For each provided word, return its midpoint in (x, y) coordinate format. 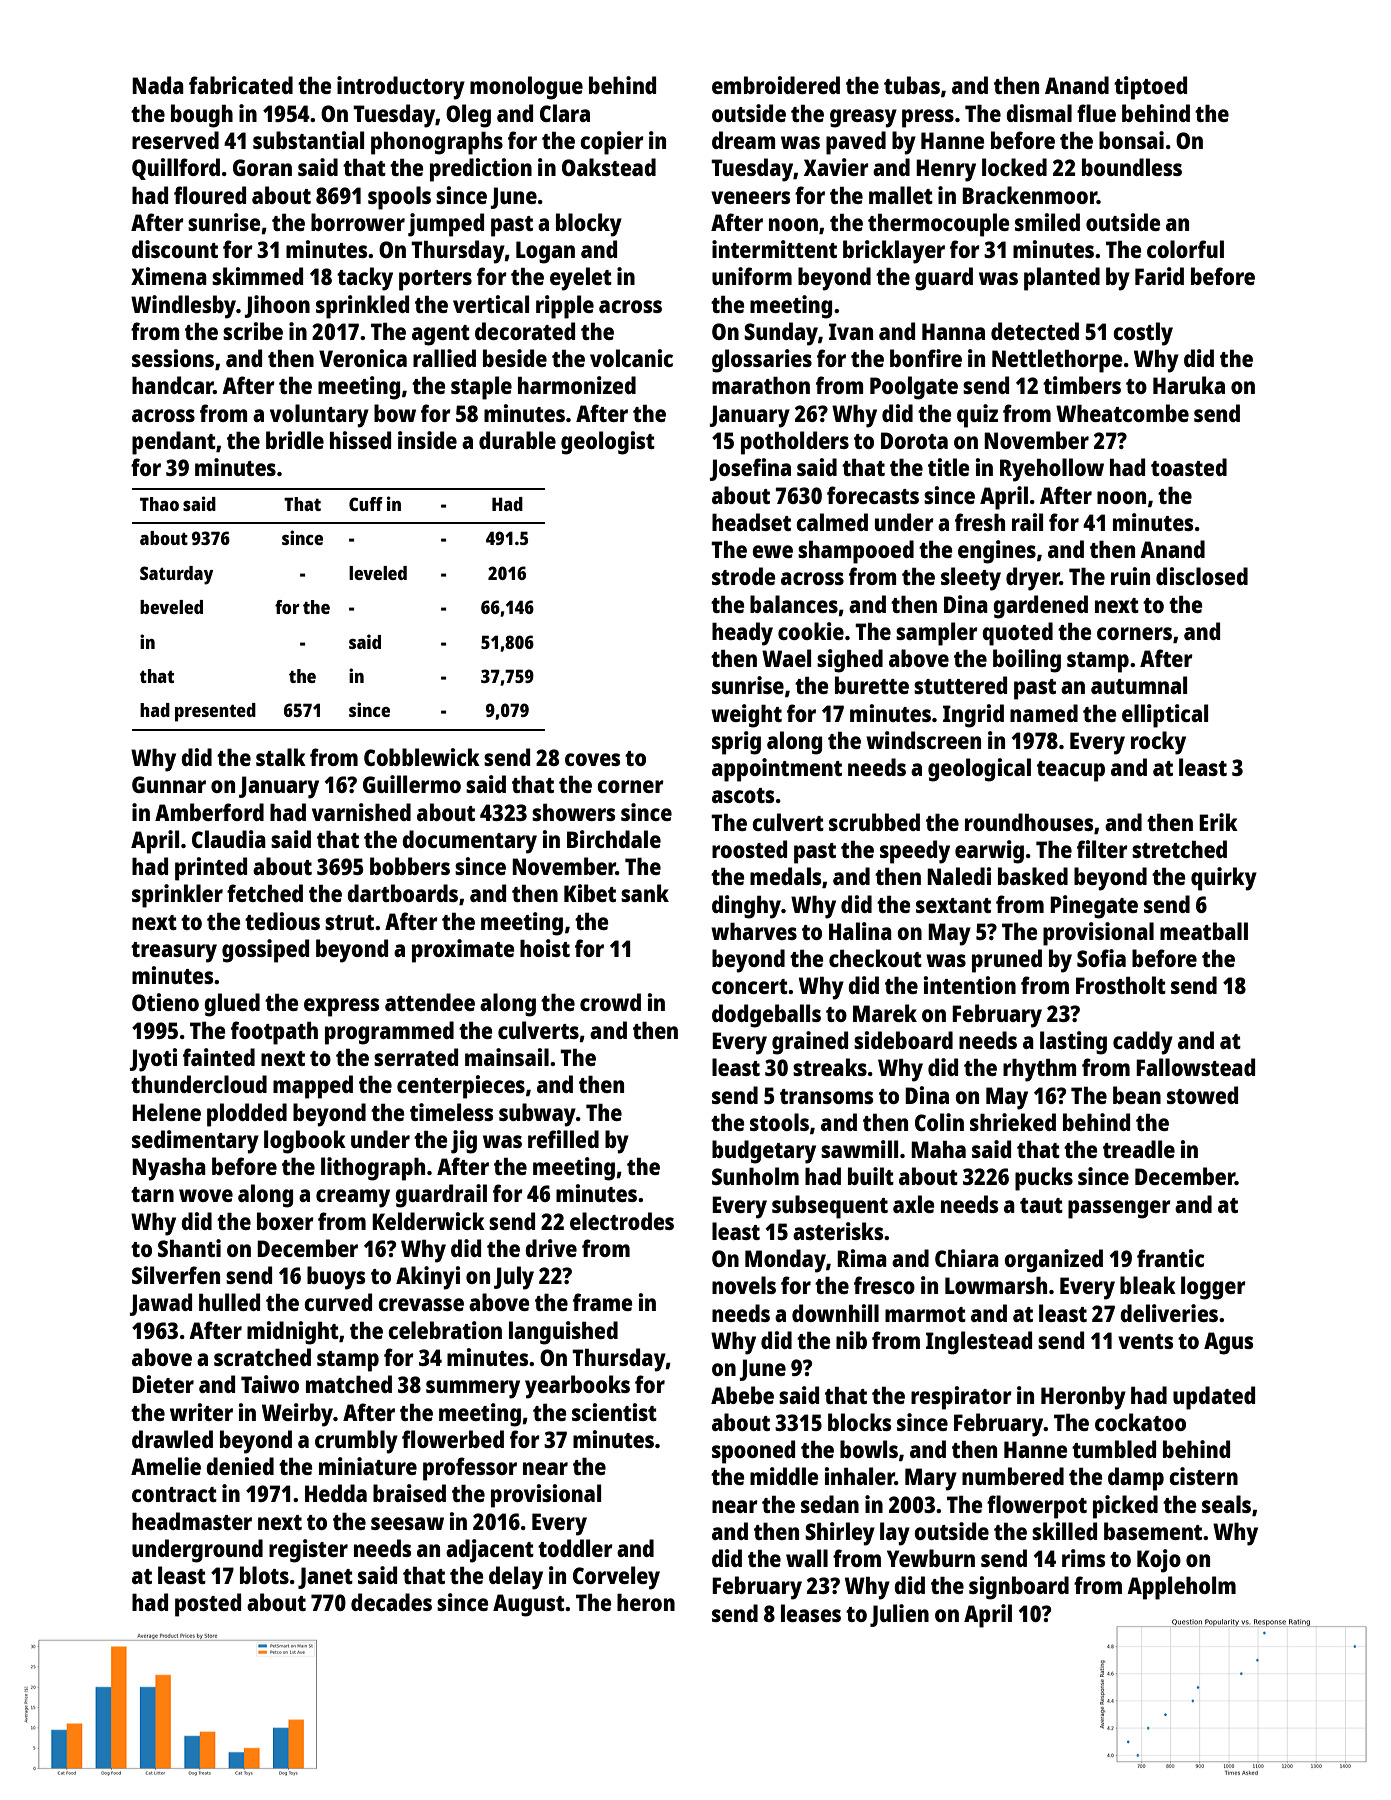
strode (744, 576)
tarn (152, 1194)
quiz (977, 416)
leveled (378, 573)
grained (810, 1043)
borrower (358, 222)
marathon (761, 385)
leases (811, 1613)
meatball (1204, 931)
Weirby (297, 1415)
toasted (1189, 467)
